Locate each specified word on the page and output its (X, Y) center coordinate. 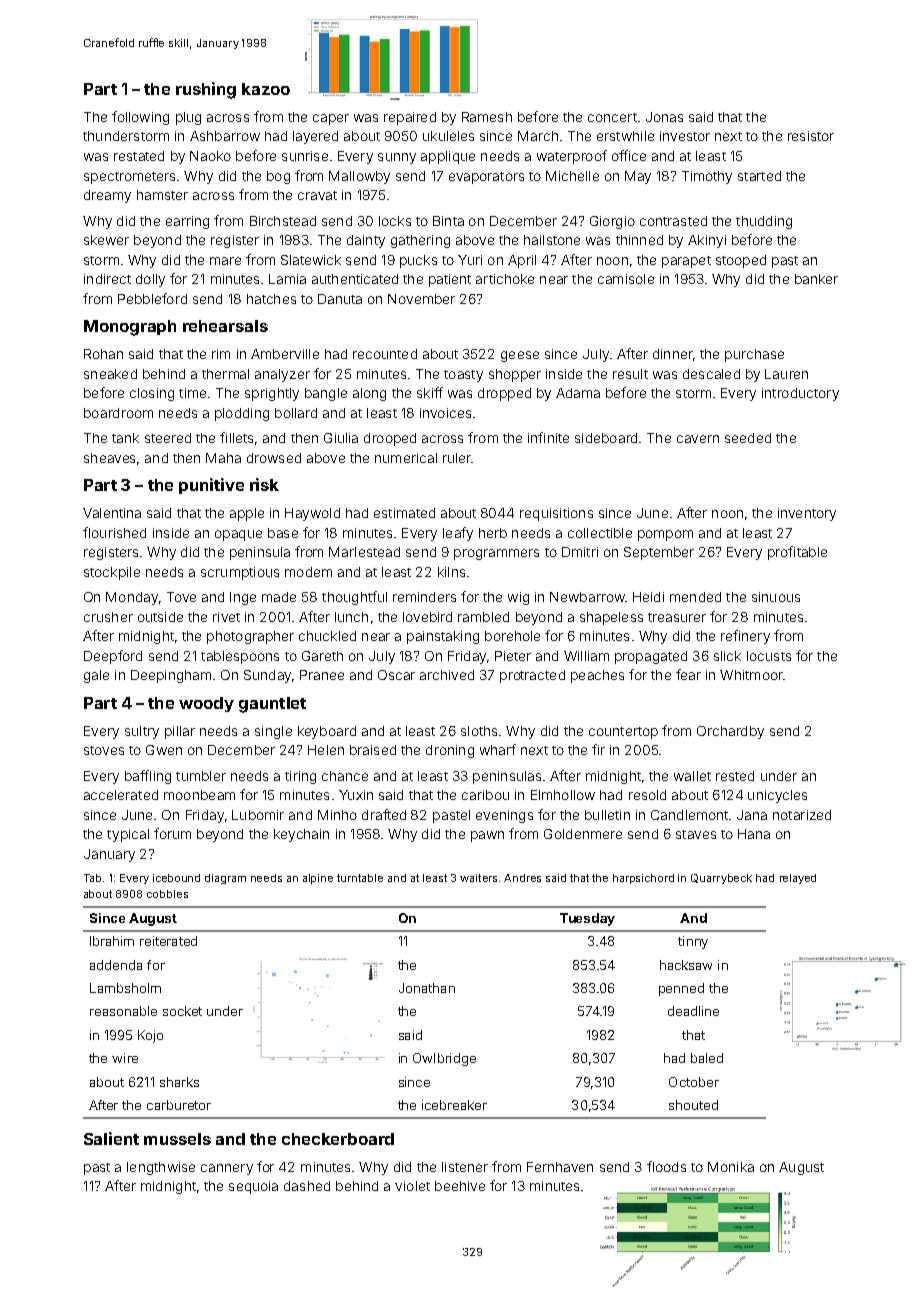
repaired (410, 118)
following (140, 118)
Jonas (664, 117)
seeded (748, 438)
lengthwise (161, 1168)
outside (160, 617)
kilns (451, 572)
